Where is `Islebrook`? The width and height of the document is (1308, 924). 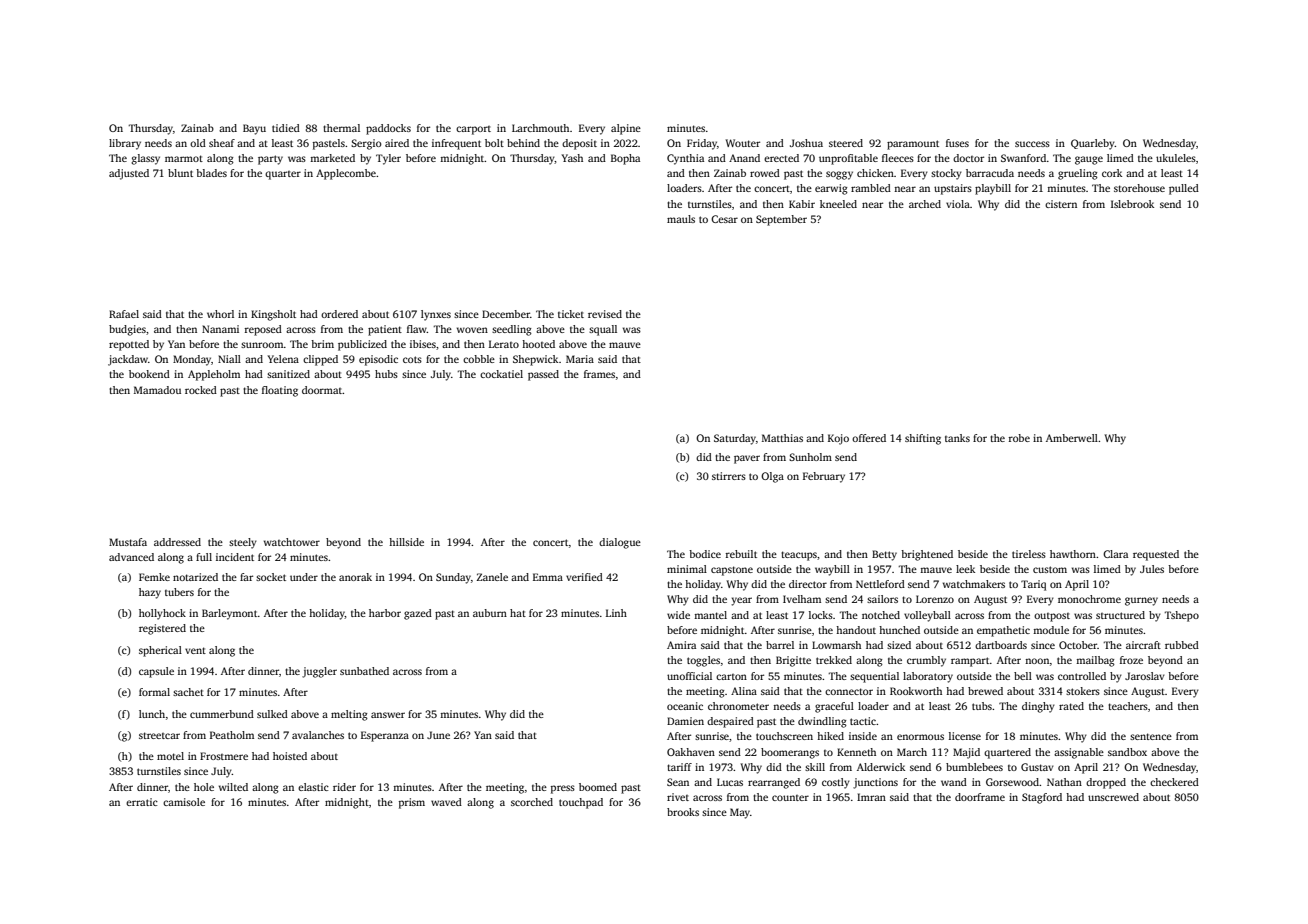 Islebrook is located at coordinates (1132, 204).
